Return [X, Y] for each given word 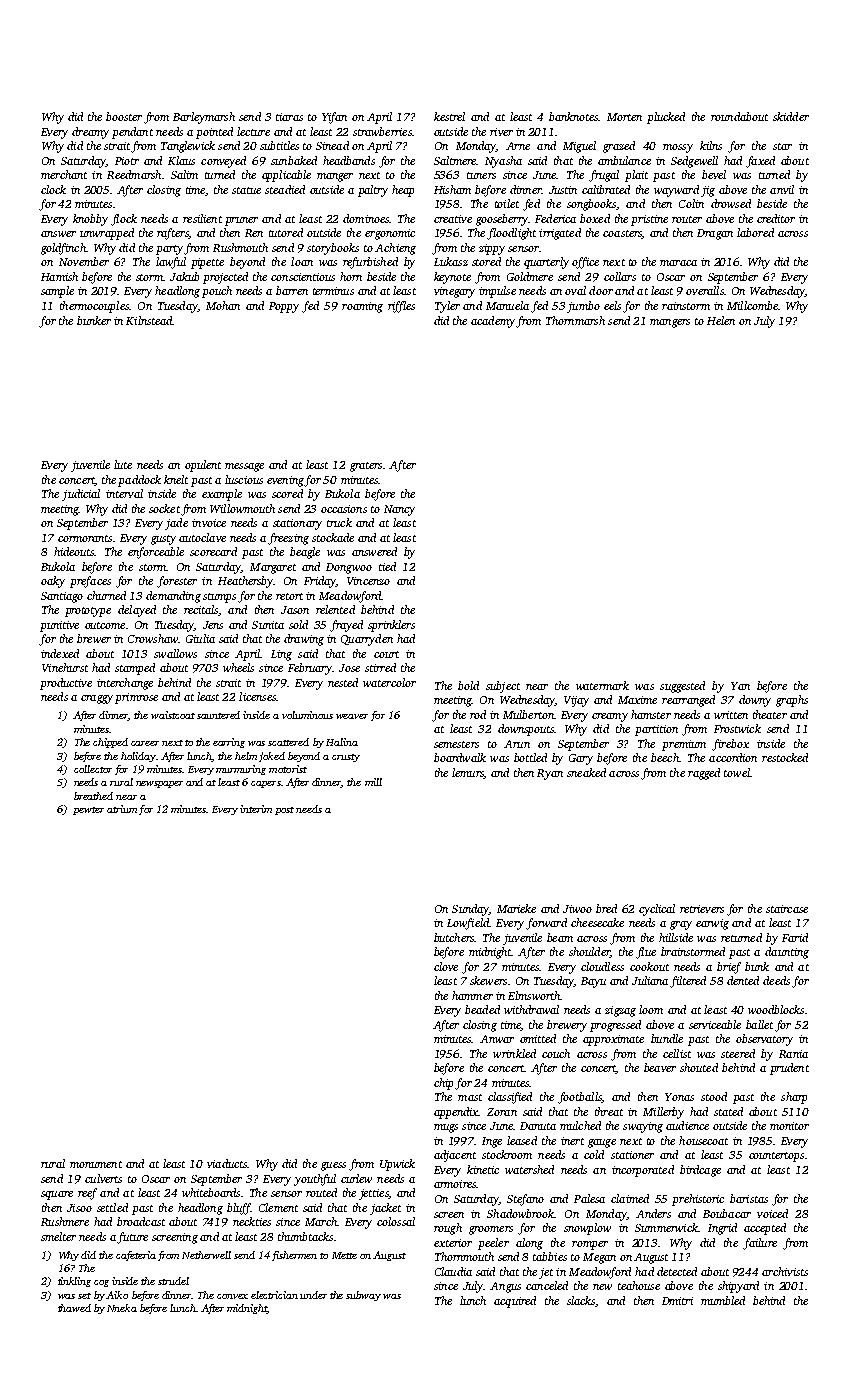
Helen [721, 320]
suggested [682, 687]
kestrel [449, 116]
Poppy [284, 307]
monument [96, 1164]
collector [93, 769]
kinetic [483, 1169]
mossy [678, 148]
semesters [456, 744]
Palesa [589, 1198]
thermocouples [94, 307]
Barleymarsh [204, 118]
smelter [58, 1236]
